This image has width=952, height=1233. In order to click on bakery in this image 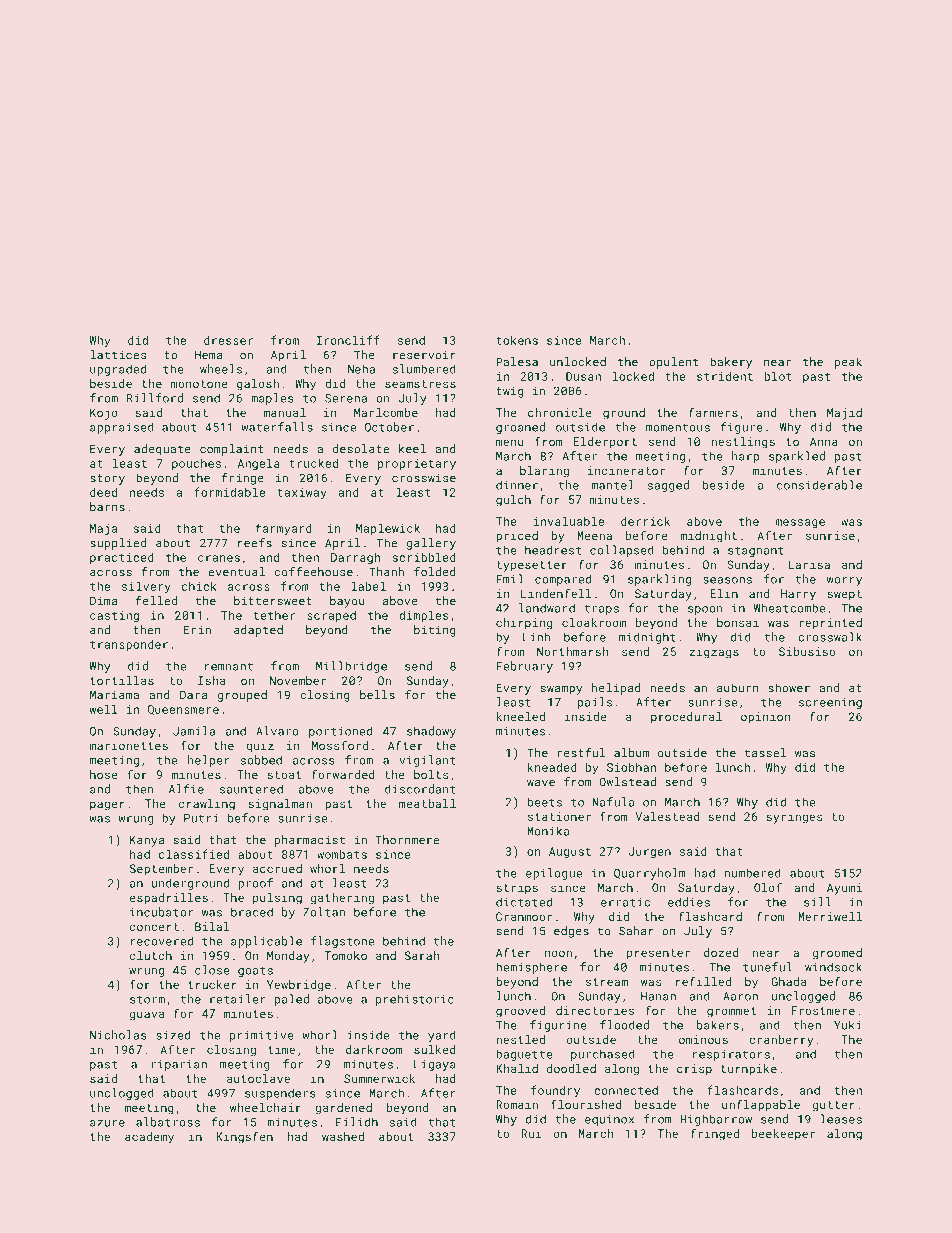, I will do `click(731, 363)`.
